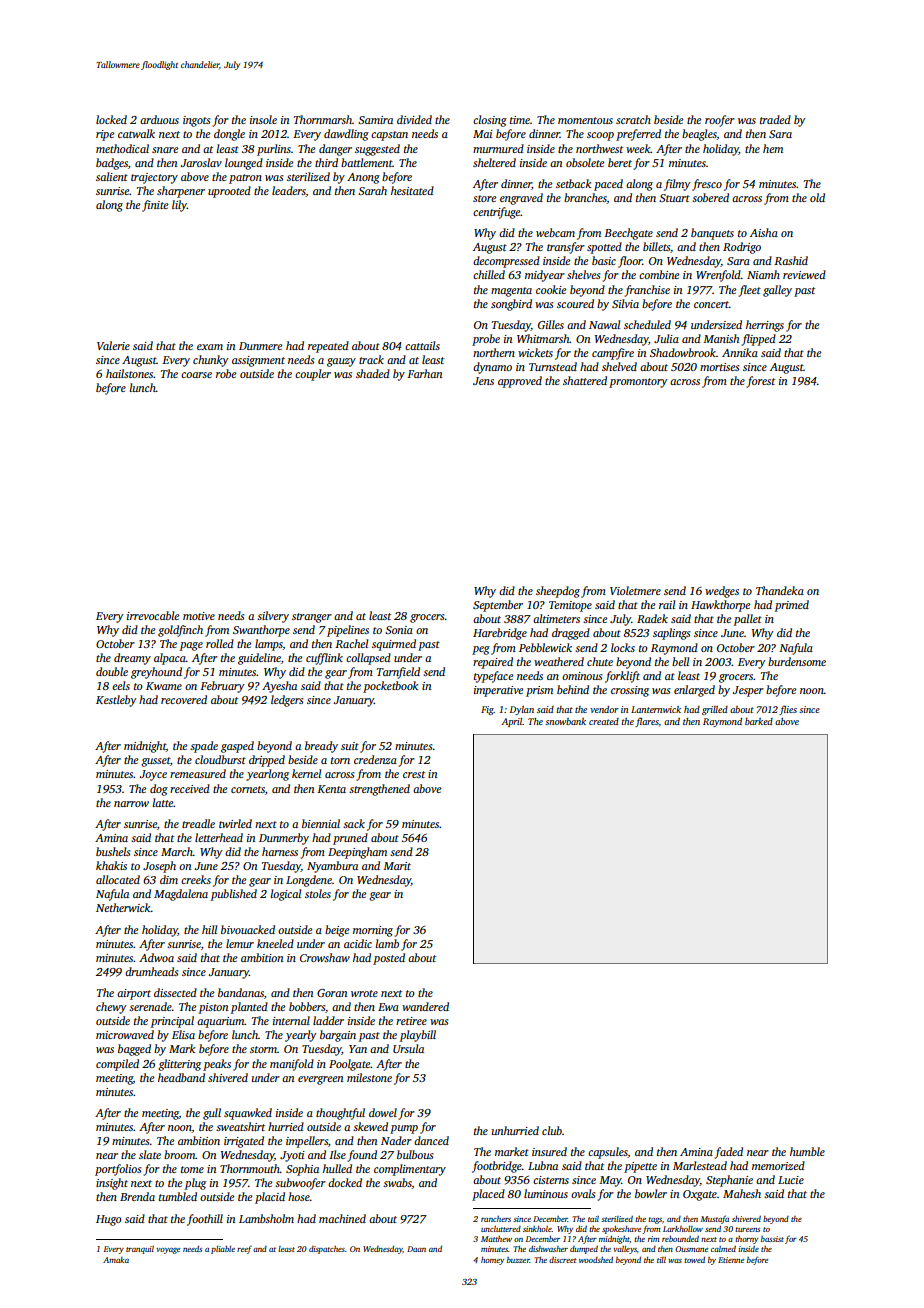 The height and width of the screenshot is (1308, 924). What do you see at coordinates (511, 722) in the screenshot?
I see `April` at bounding box center [511, 722].
